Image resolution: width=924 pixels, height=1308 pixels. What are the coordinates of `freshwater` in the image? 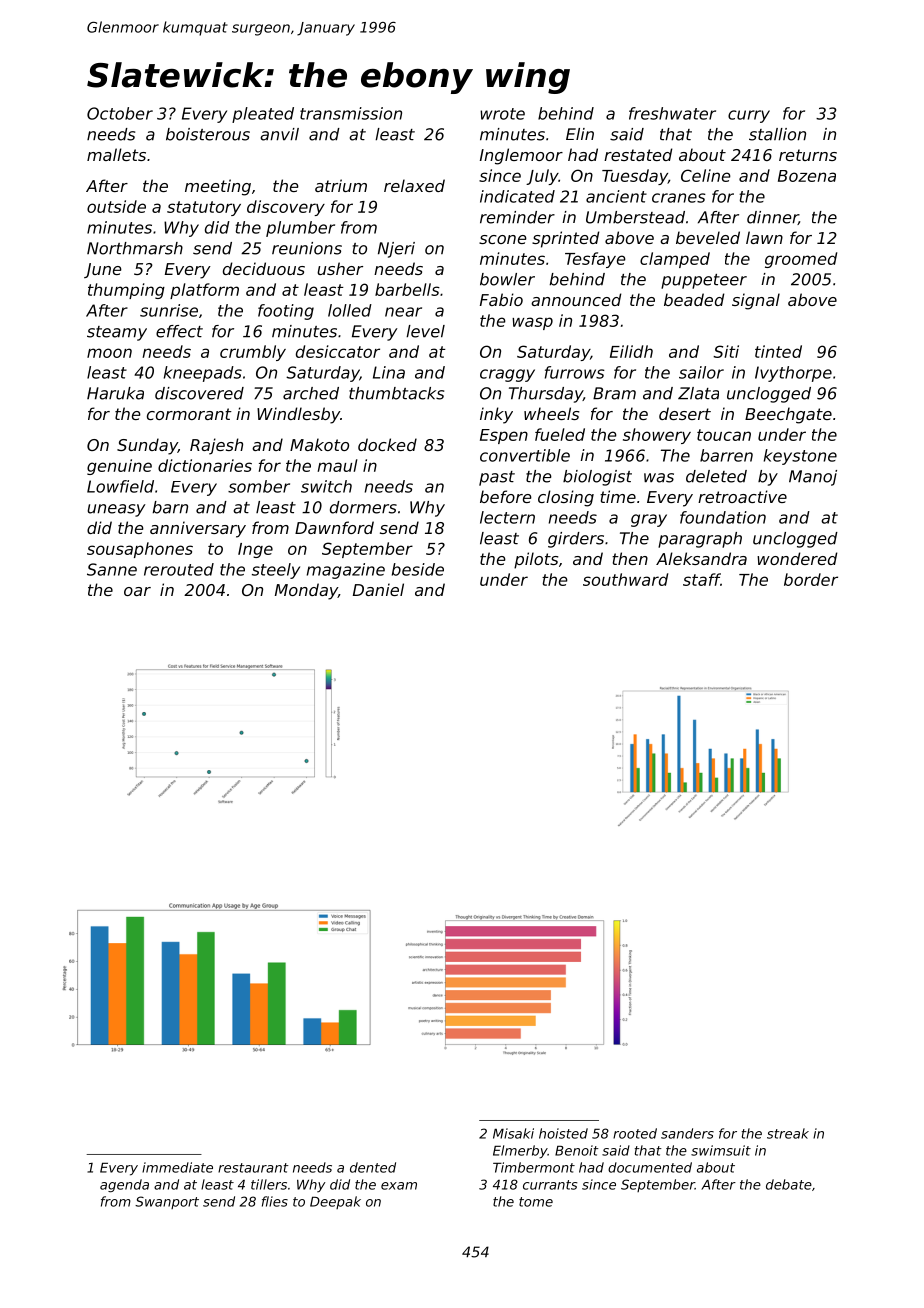 It's located at (672, 113).
